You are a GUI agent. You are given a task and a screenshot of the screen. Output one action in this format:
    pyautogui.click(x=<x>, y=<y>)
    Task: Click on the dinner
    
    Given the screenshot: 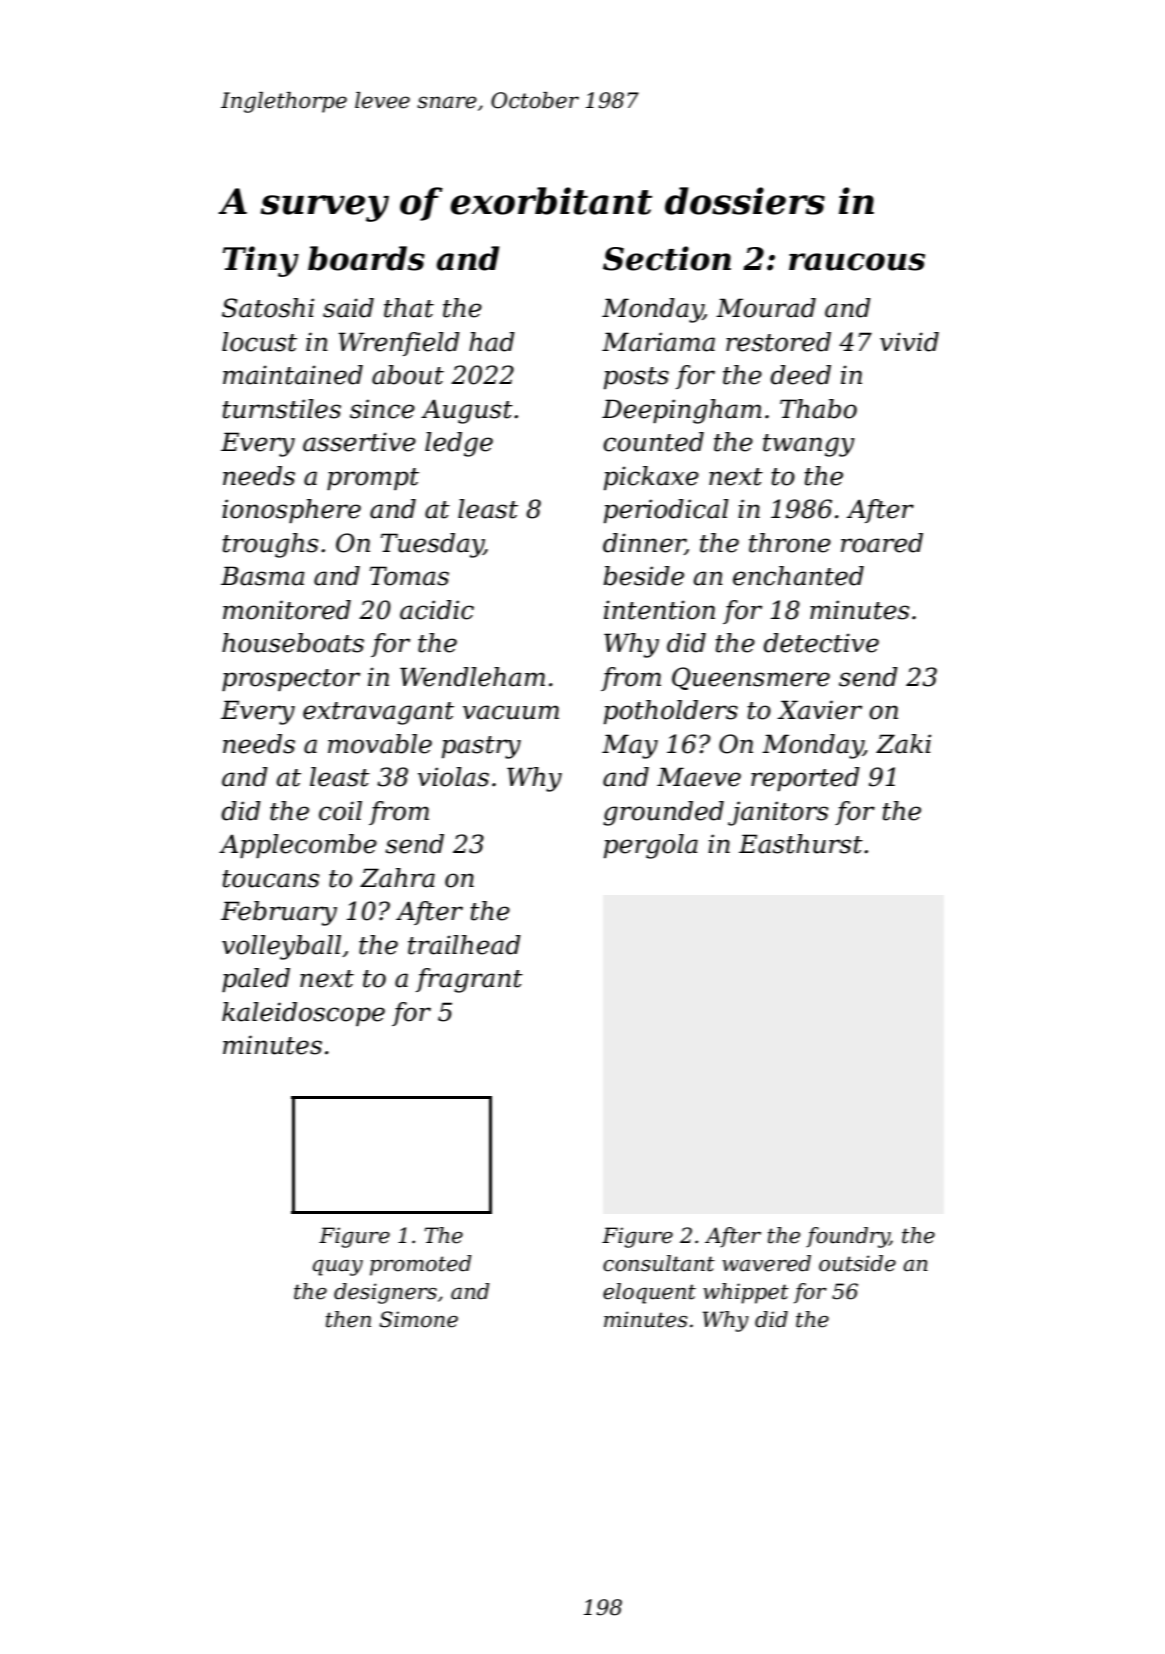 What is the action you would take?
    pyautogui.click(x=644, y=544)
